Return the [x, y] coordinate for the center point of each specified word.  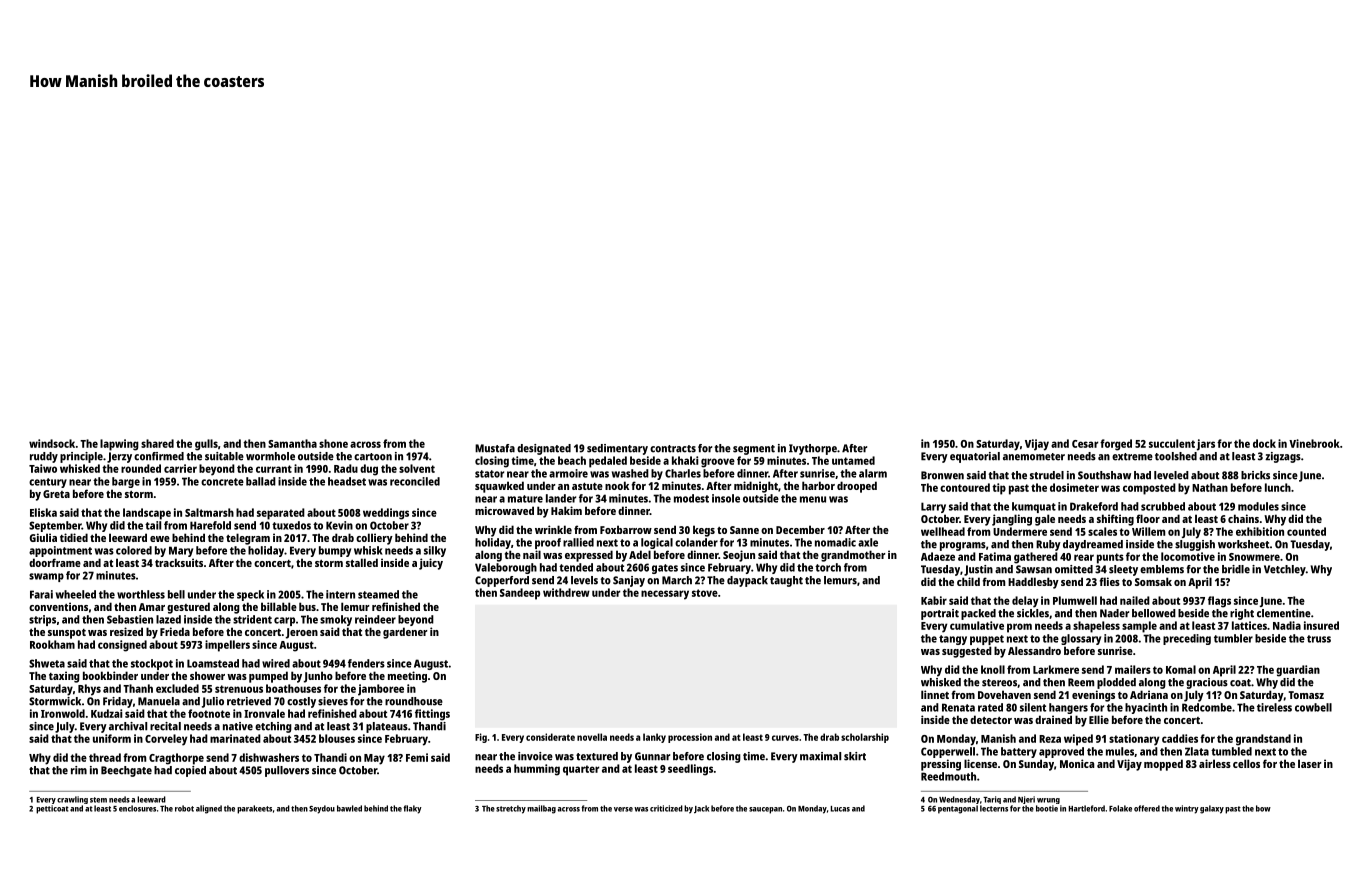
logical [657, 543]
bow [1263, 808]
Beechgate [126, 771]
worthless [141, 594]
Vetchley [1285, 570]
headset [347, 481]
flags [1219, 602]
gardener [405, 633]
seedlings [690, 770]
